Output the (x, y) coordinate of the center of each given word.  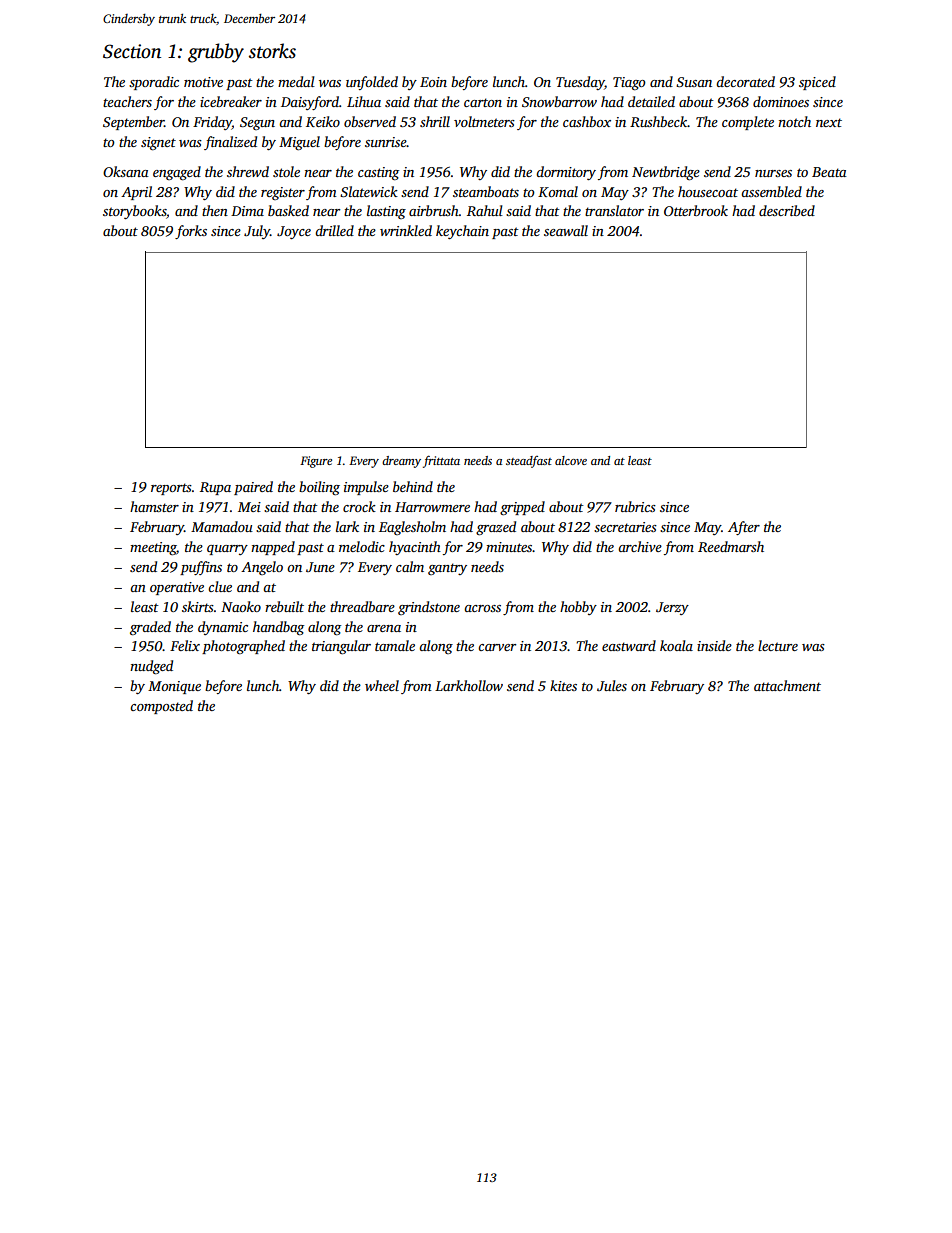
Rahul (485, 210)
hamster (154, 506)
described (787, 210)
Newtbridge (666, 173)
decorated (745, 81)
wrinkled (406, 230)
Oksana (126, 171)
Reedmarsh (731, 546)
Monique (174, 687)
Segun (257, 123)
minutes (509, 547)
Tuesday (580, 83)
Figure (316, 462)
